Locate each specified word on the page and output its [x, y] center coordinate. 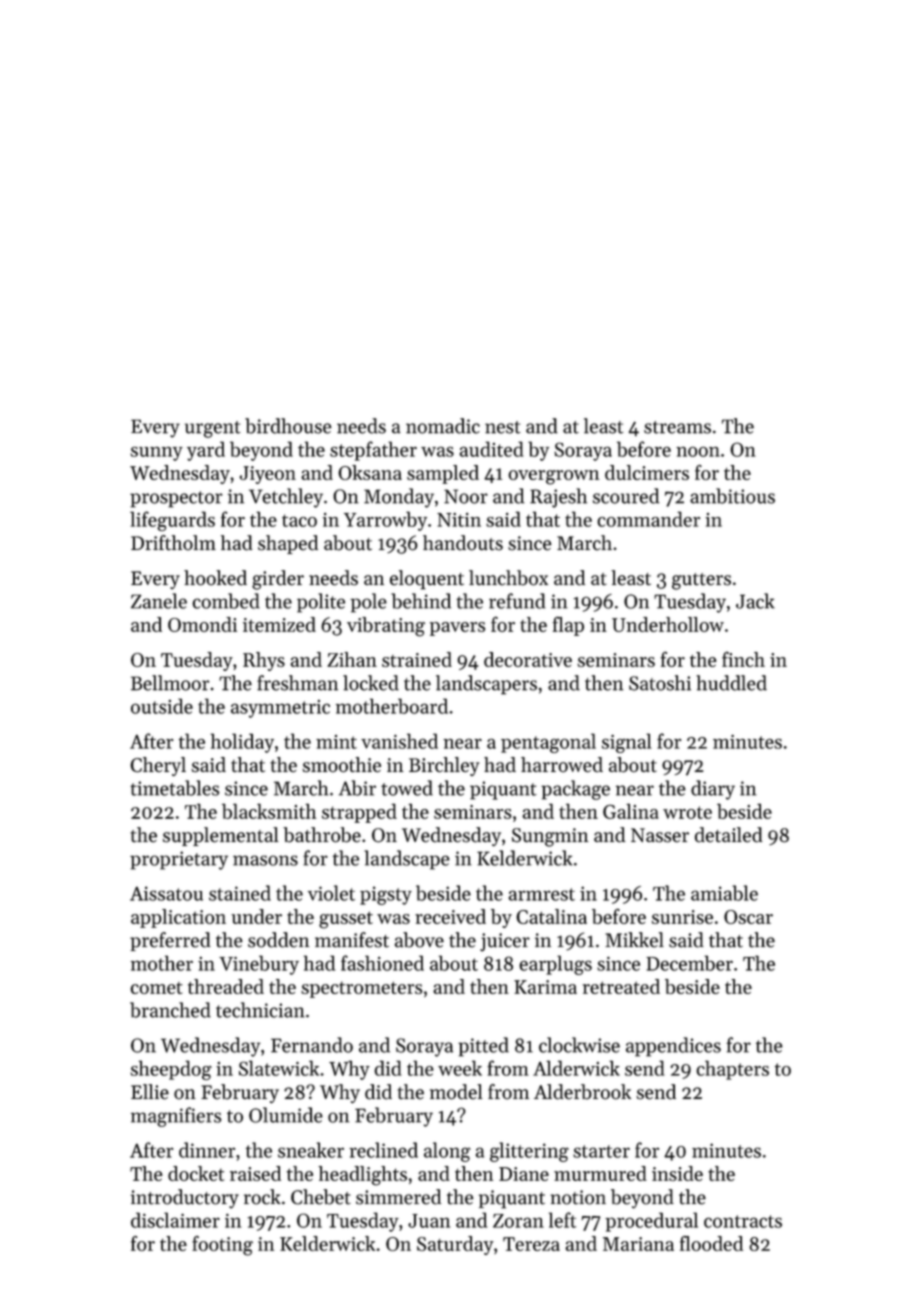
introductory [185, 1199]
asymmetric [280, 709]
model [456, 1092]
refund [517, 601]
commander [648, 519]
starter [601, 1151]
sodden [279, 940]
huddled [731, 683]
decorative [528, 659]
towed [407, 788]
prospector [176, 499]
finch [743, 659]
